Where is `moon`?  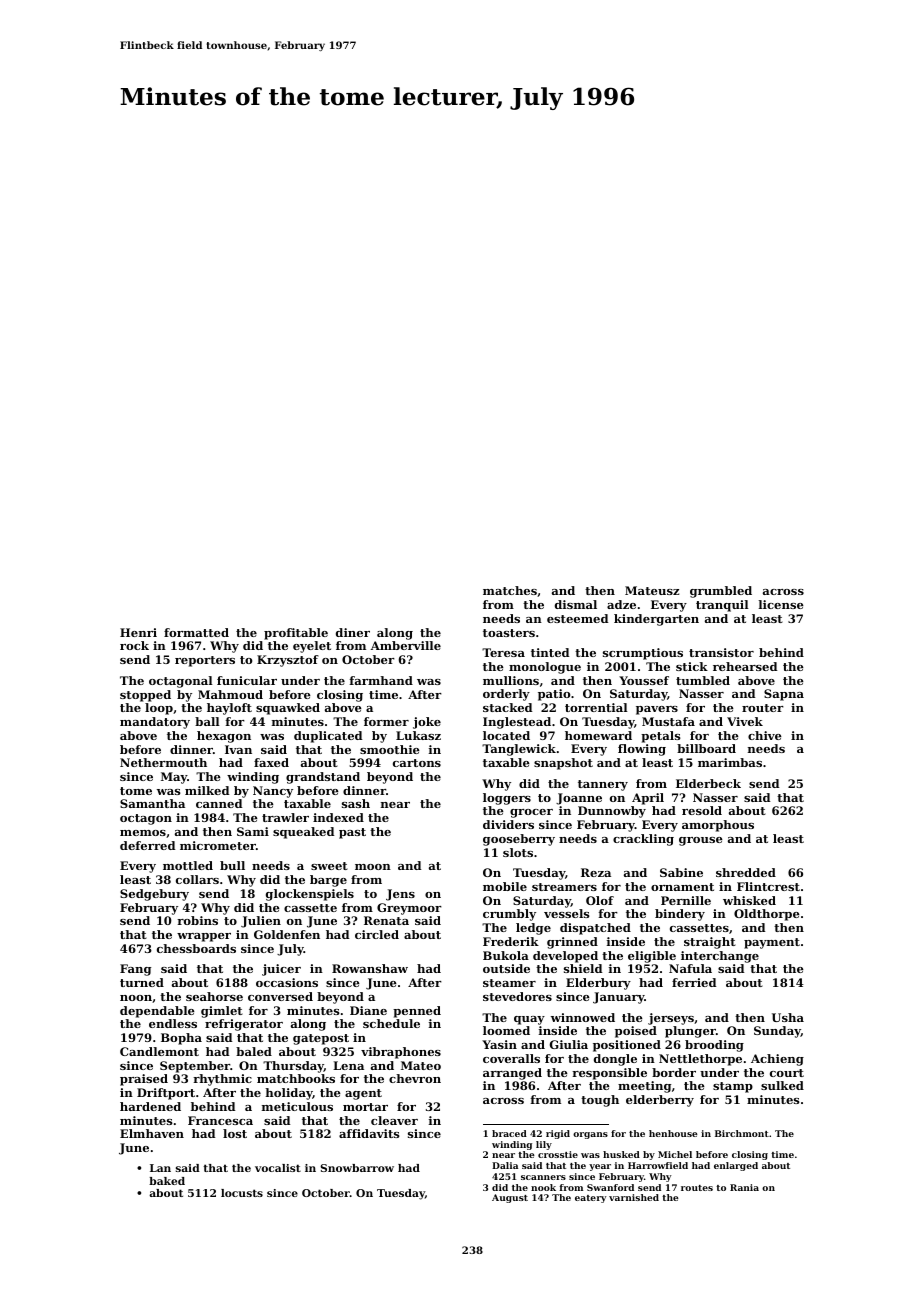 moon is located at coordinates (373, 867).
